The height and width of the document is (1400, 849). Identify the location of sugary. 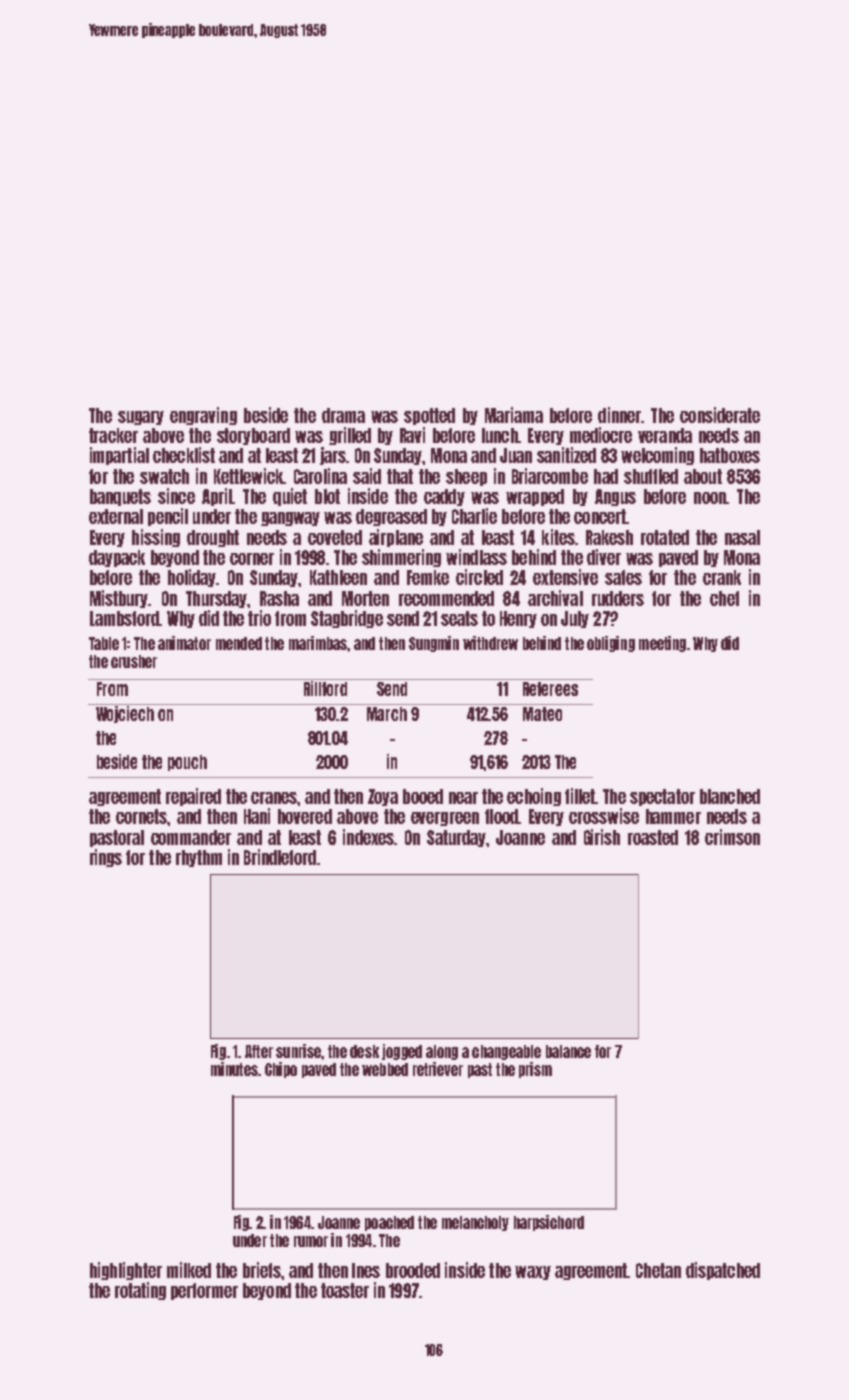
(141, 418).
